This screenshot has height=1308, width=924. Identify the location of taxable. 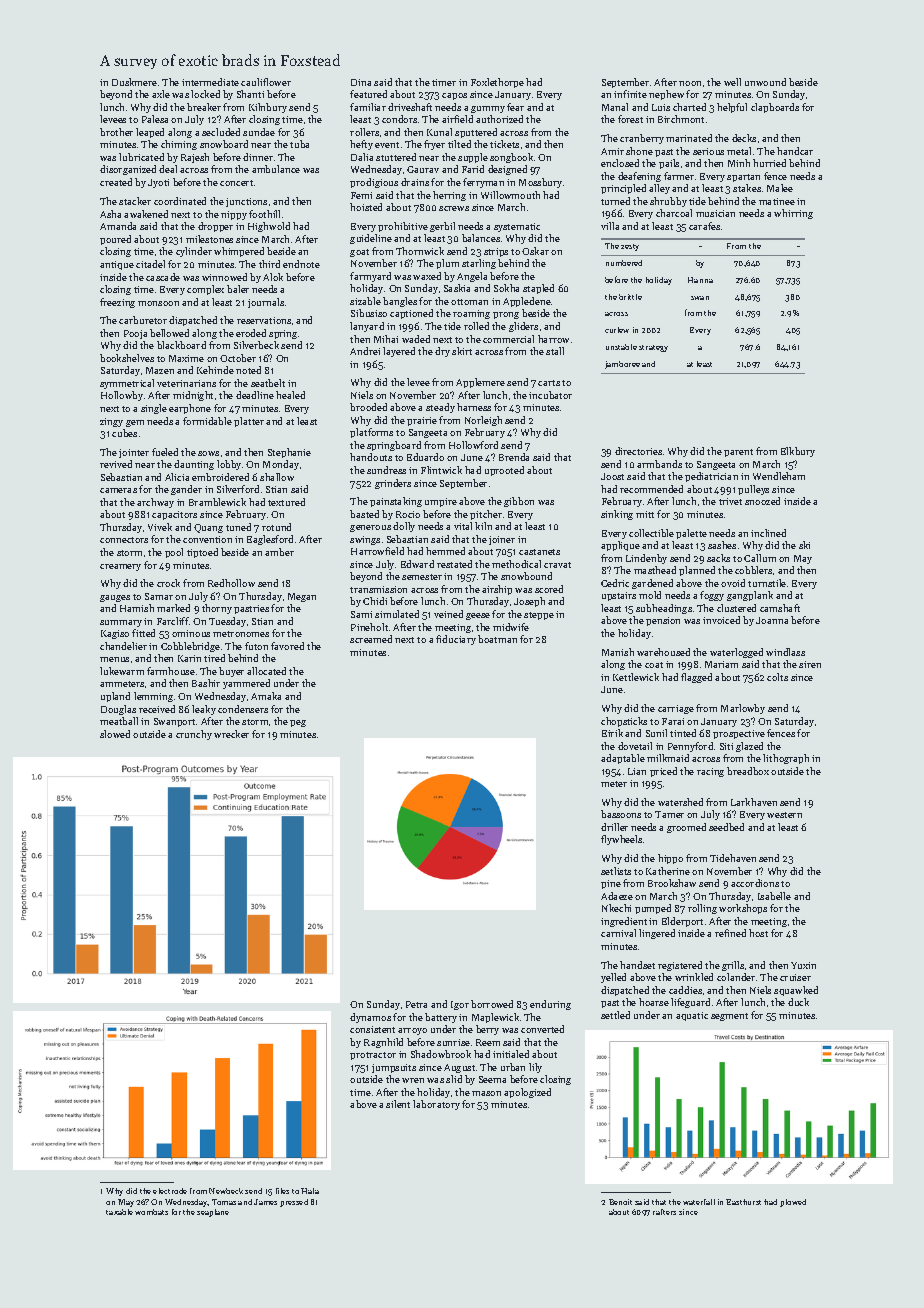
(119, 1212).
